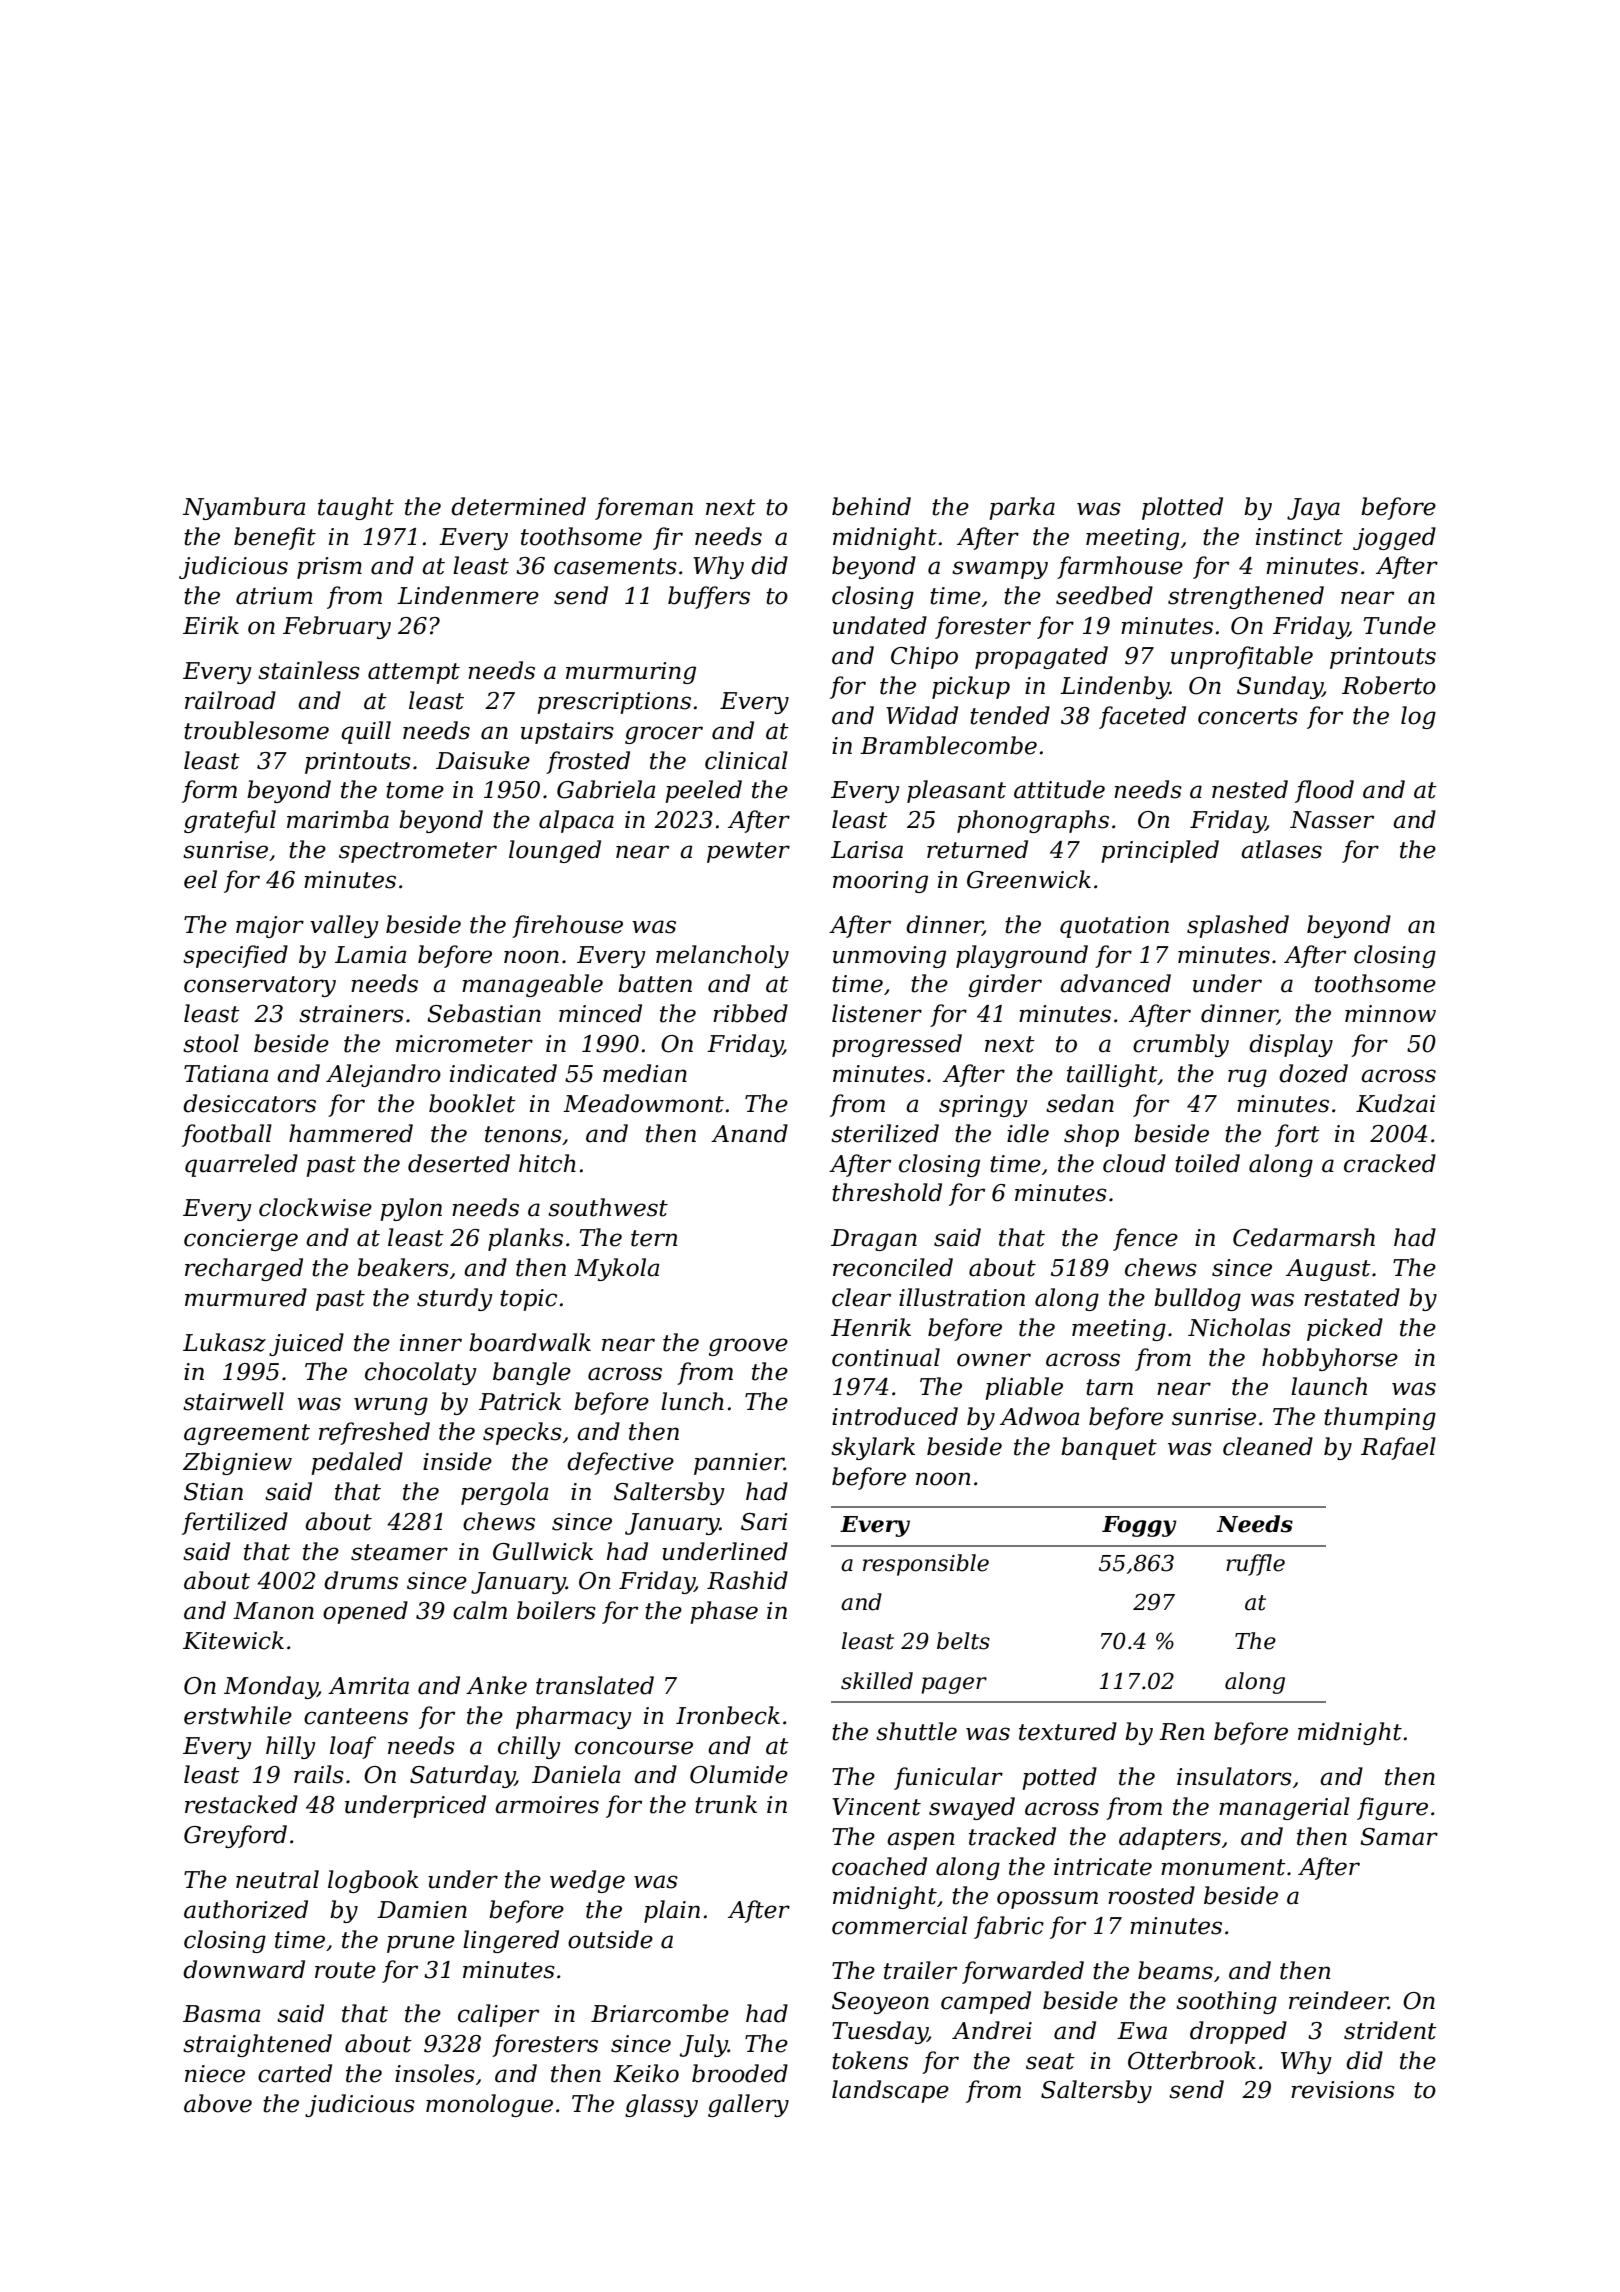  Describe the element at coordinates (244, 1969) in the screenshot. I see `downward` at that location.
